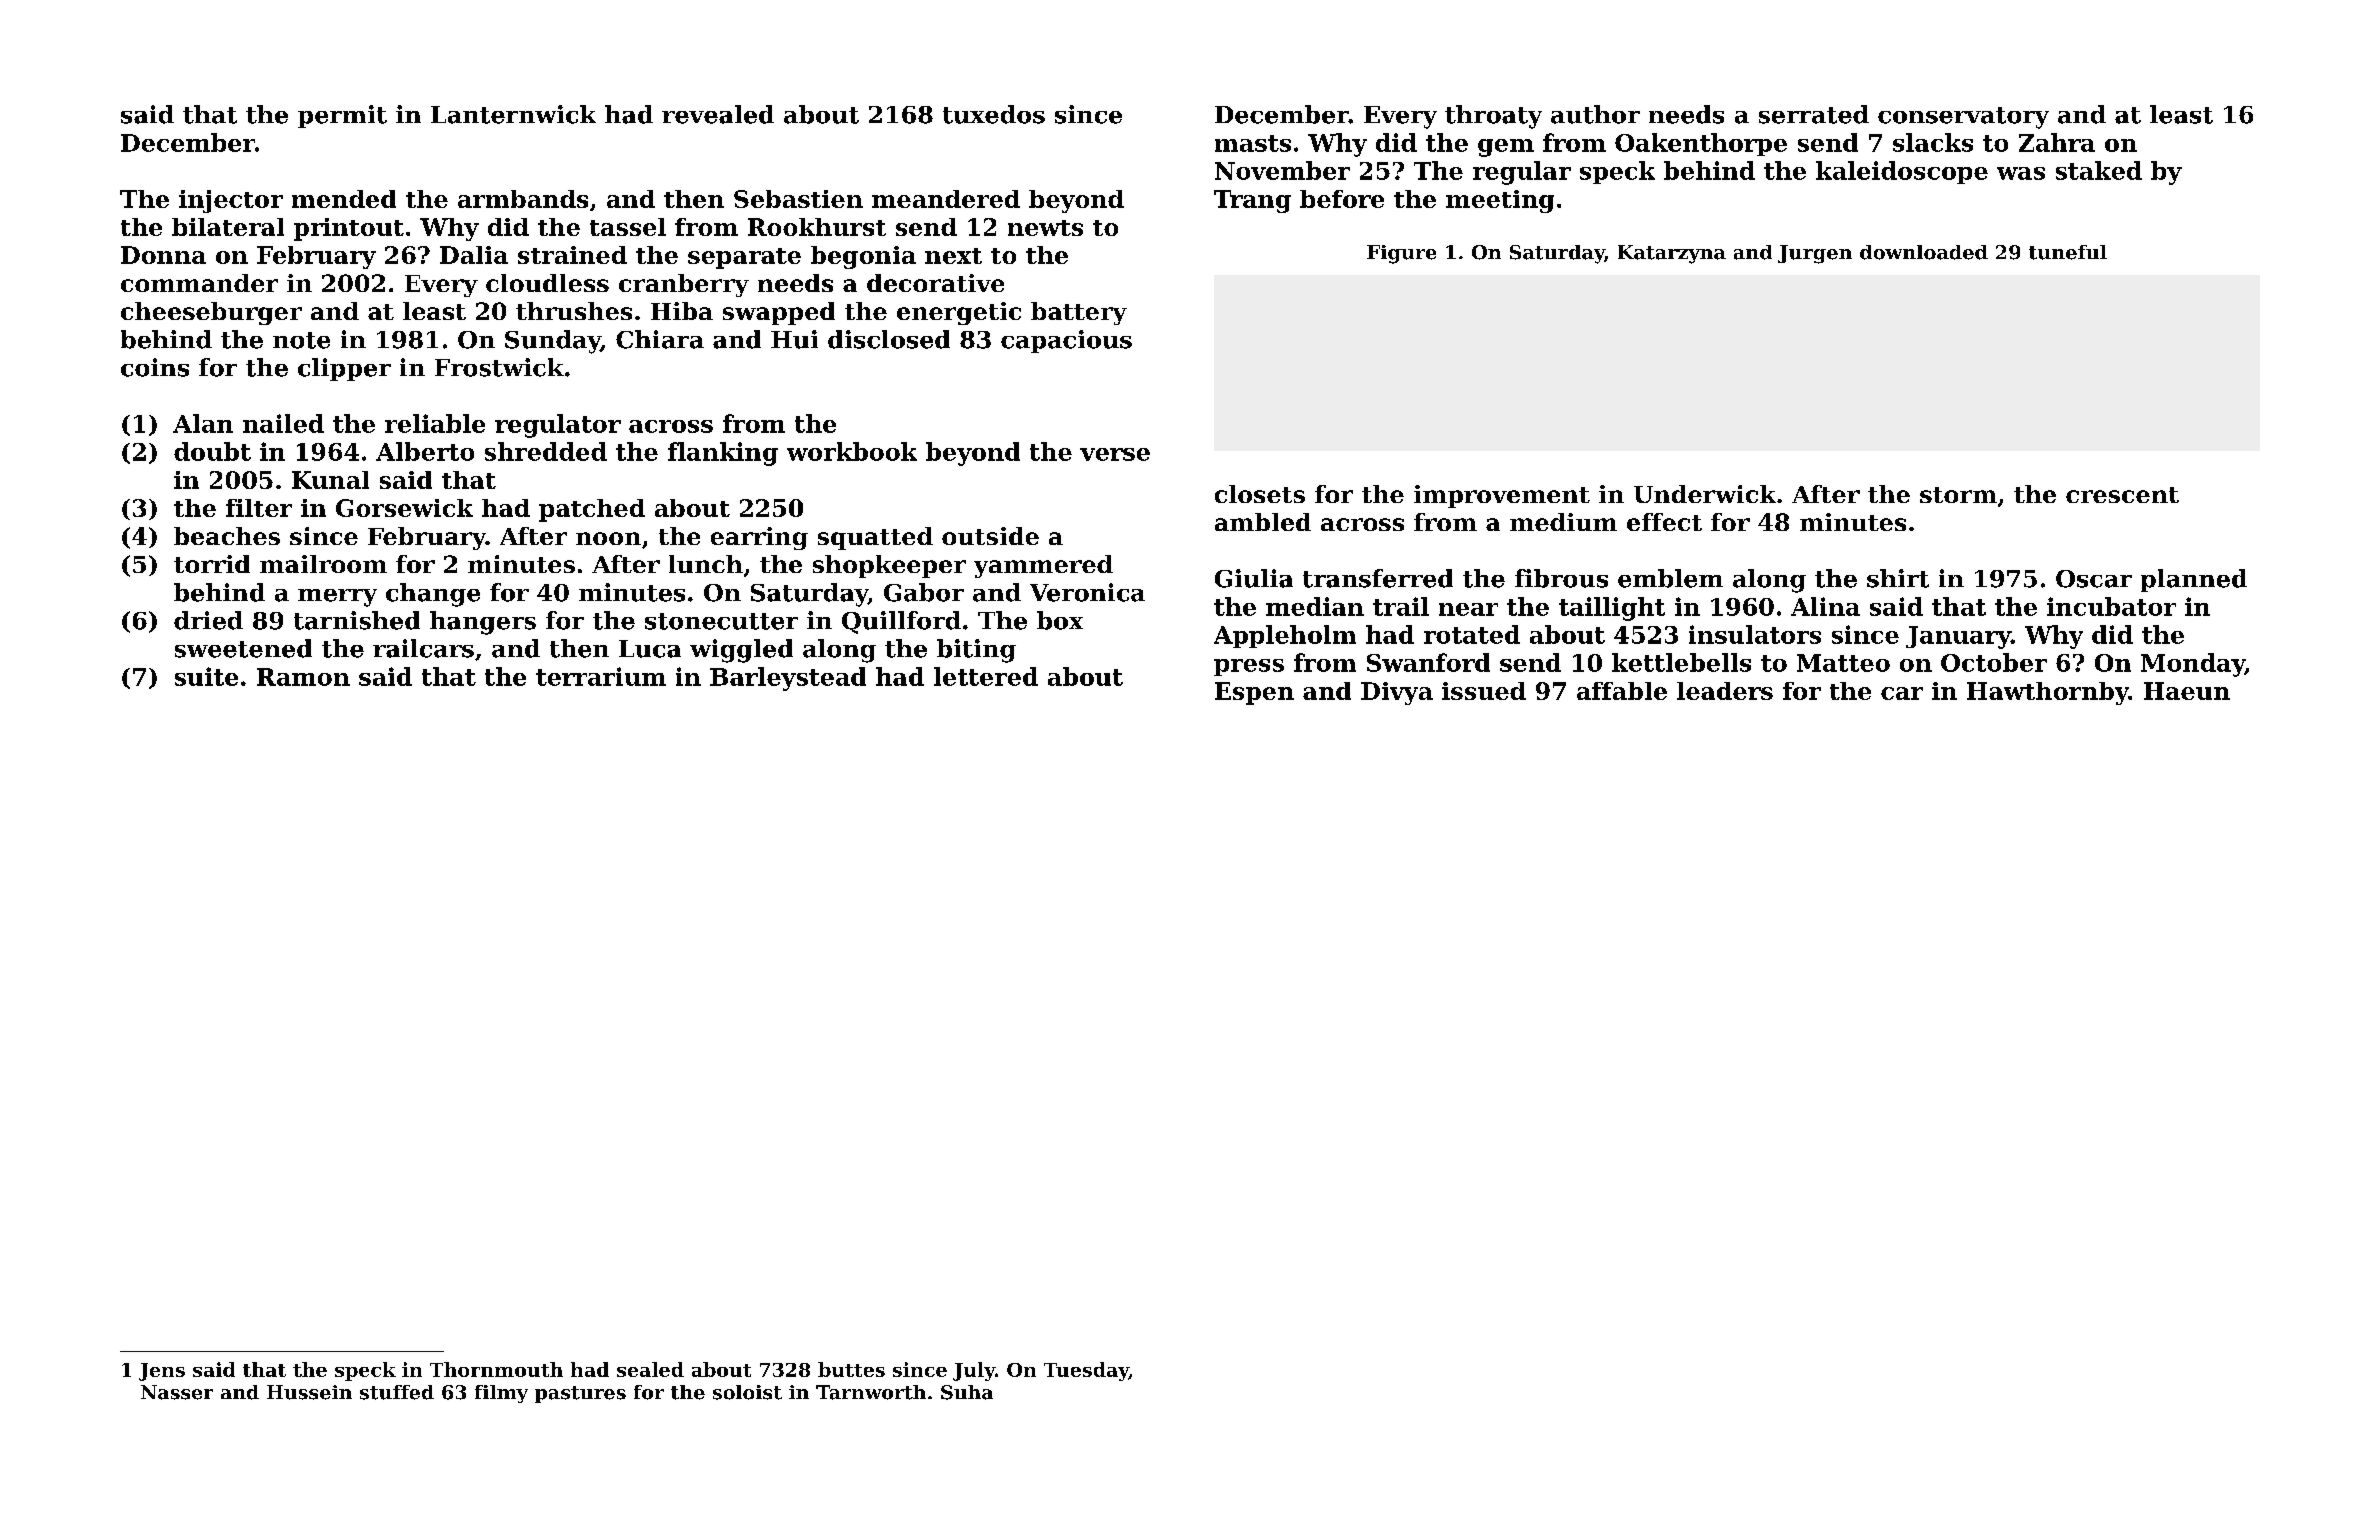 The image size is (2380, 1540). What do you see at coordinates (967, 1392) in the screenshot?
I see `Suha` at bounding box center [967, 1392].
